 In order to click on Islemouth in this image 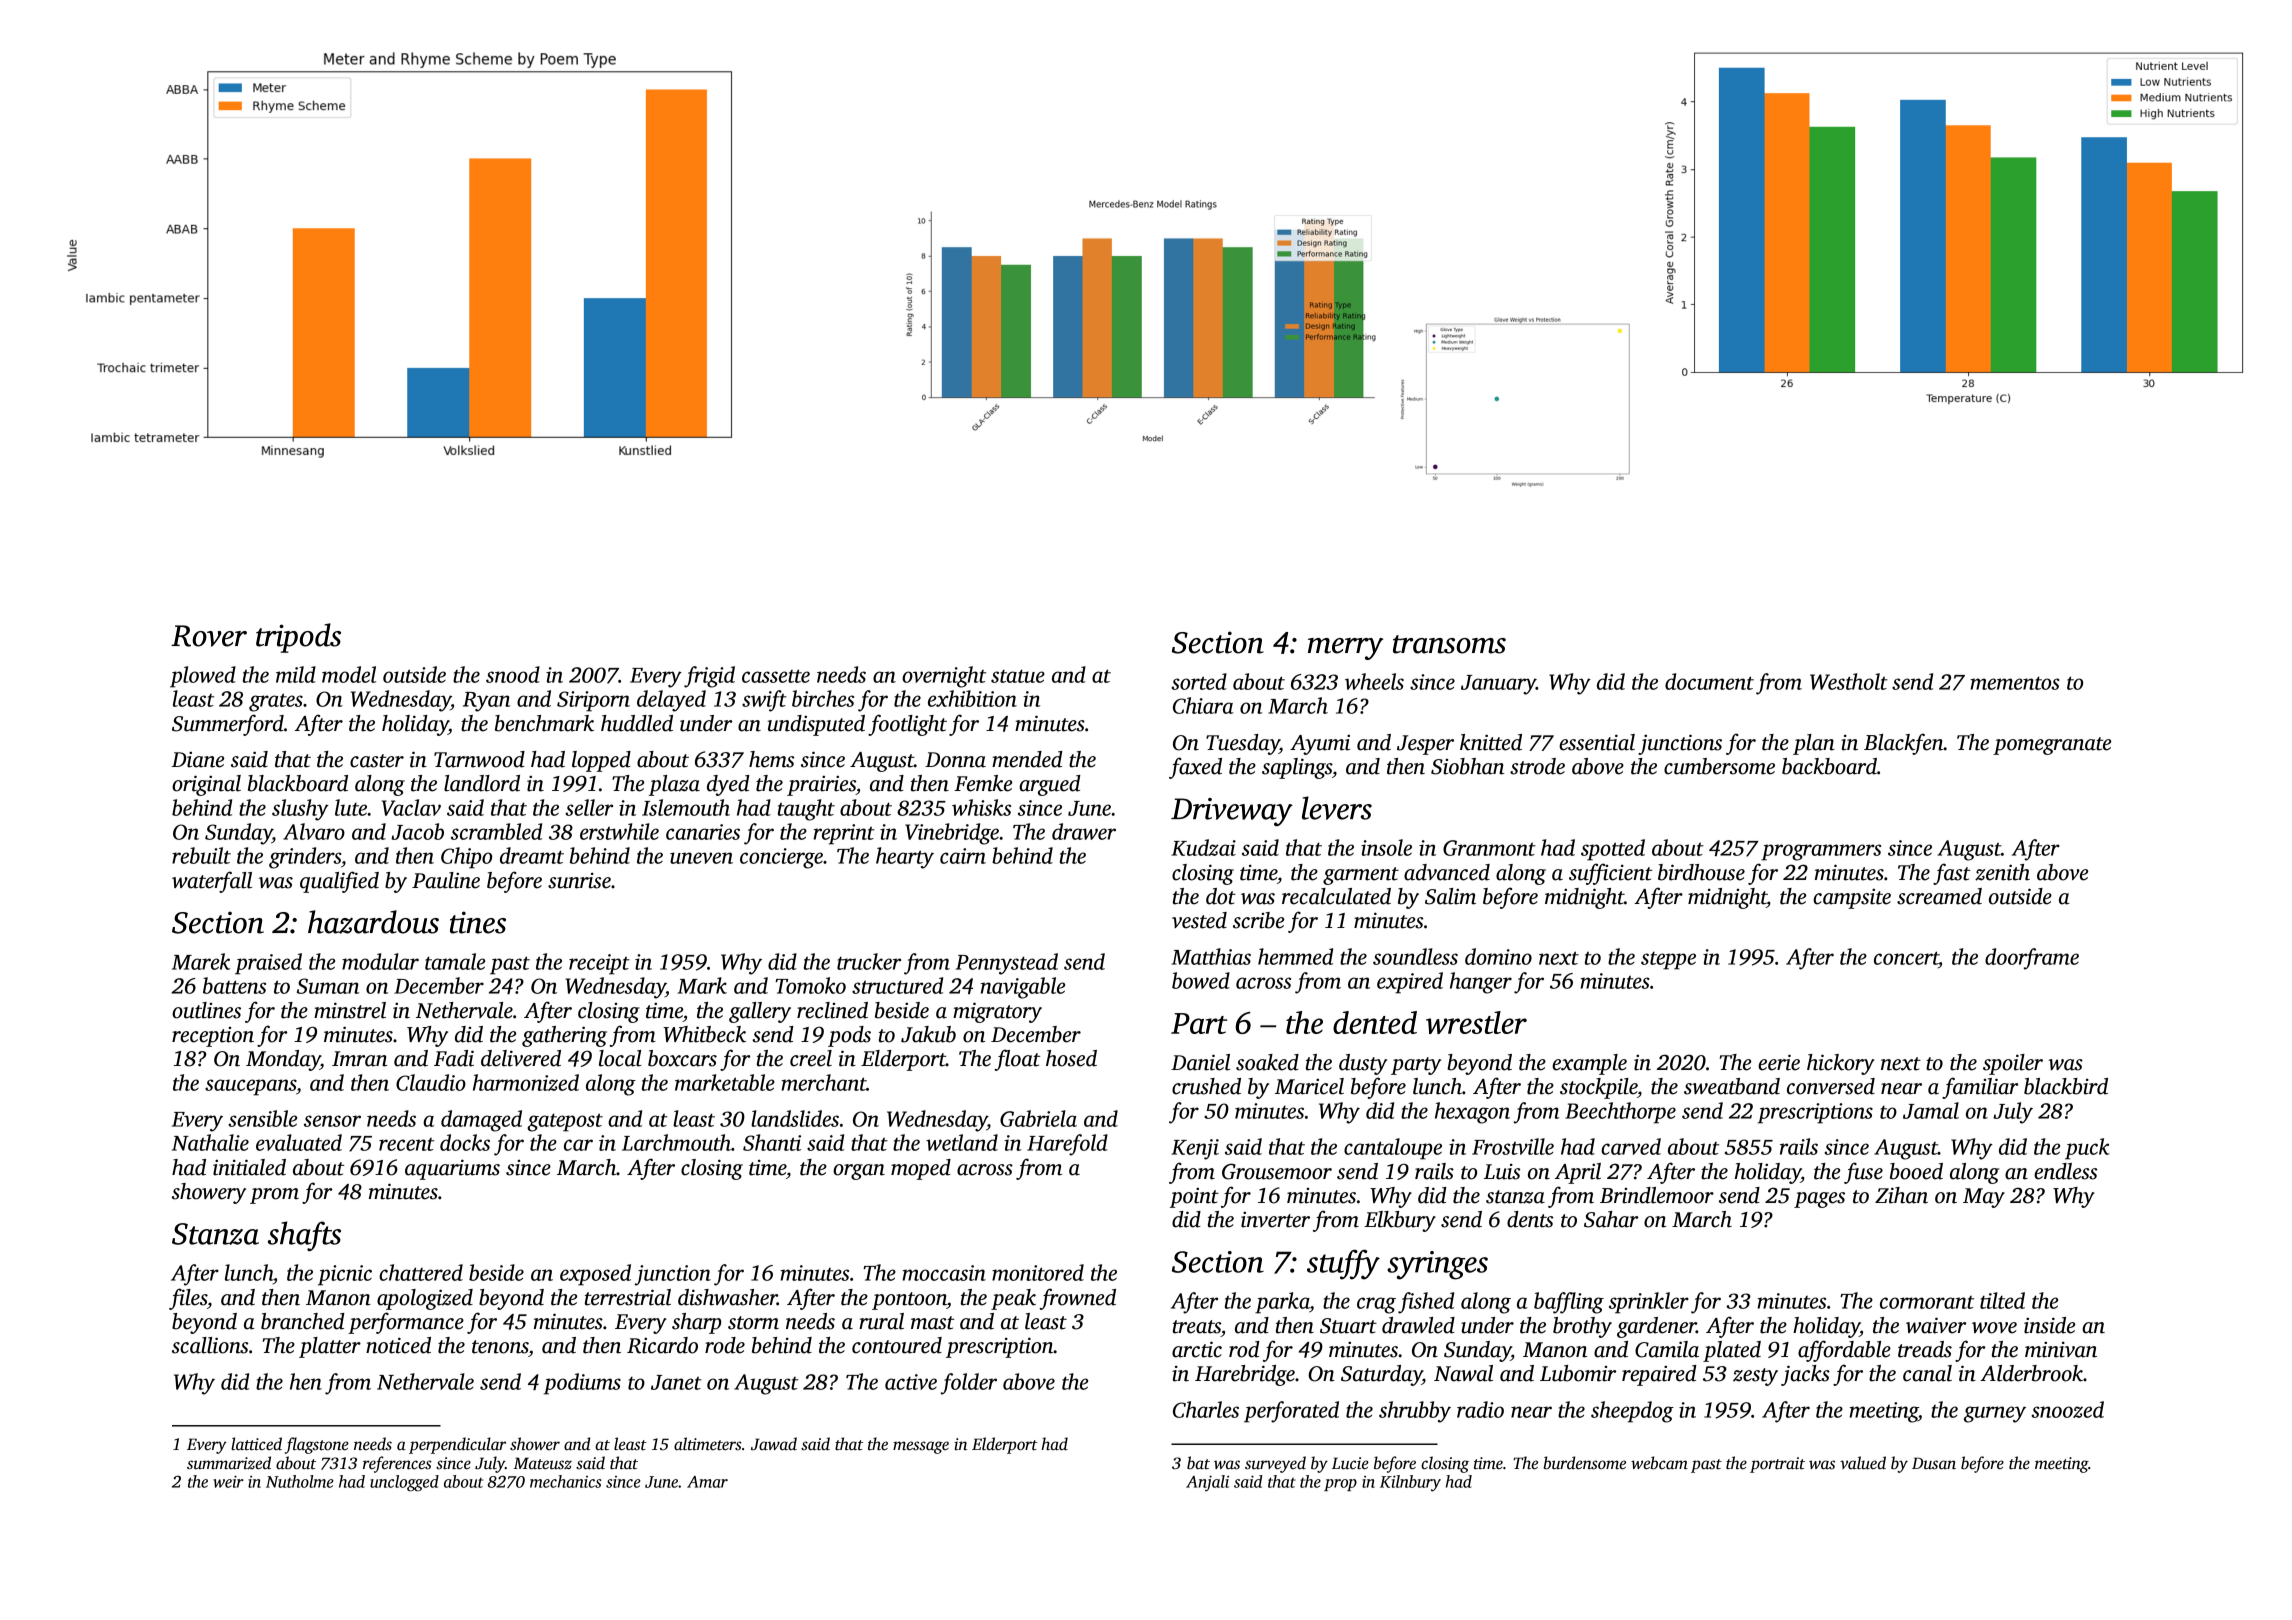, I will do `click(686, 807)`.
